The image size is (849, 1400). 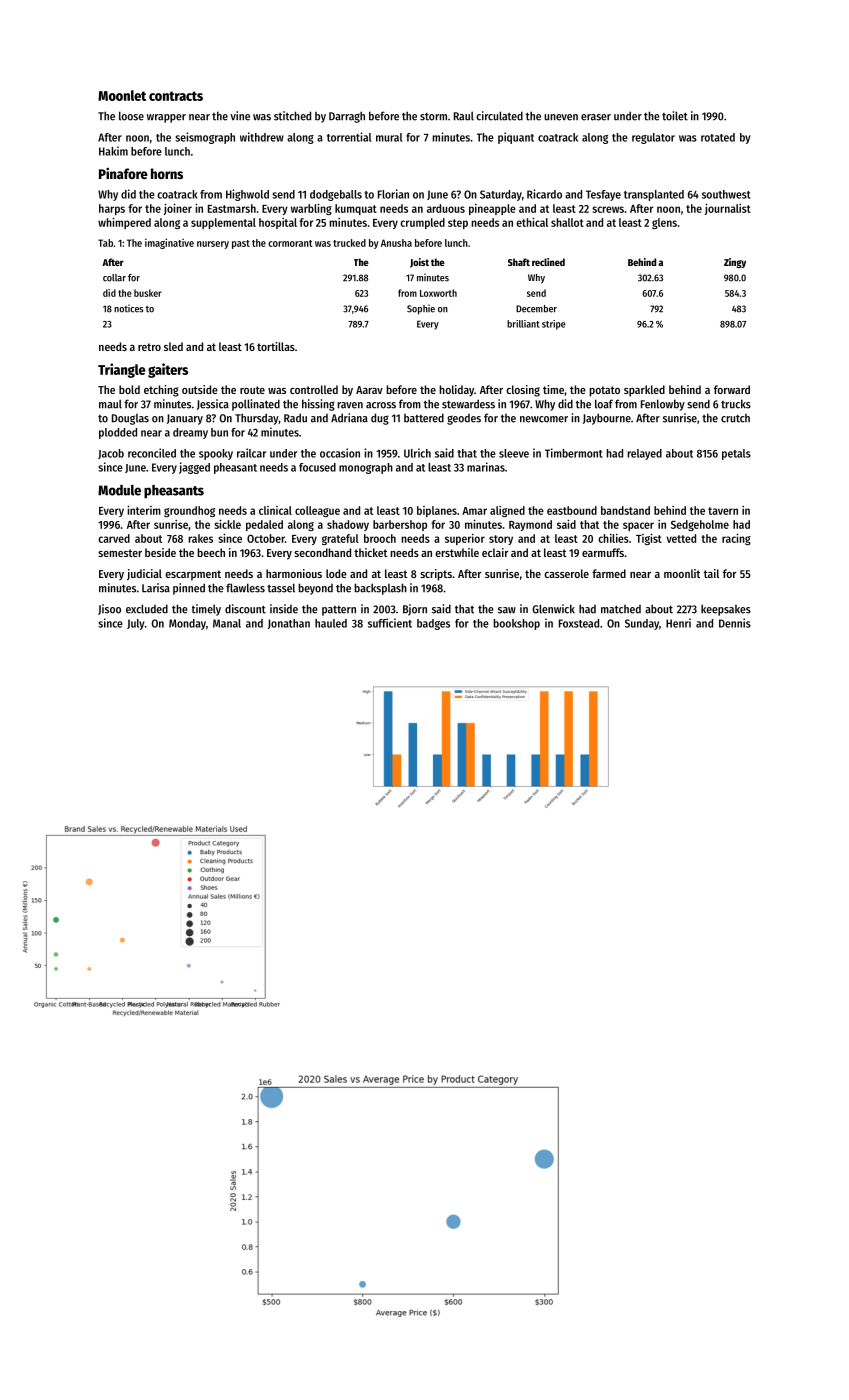 What do you see at coordinates (178, 209) in the screenshot?
I see `joiner` at bounding box center [178, 209].
